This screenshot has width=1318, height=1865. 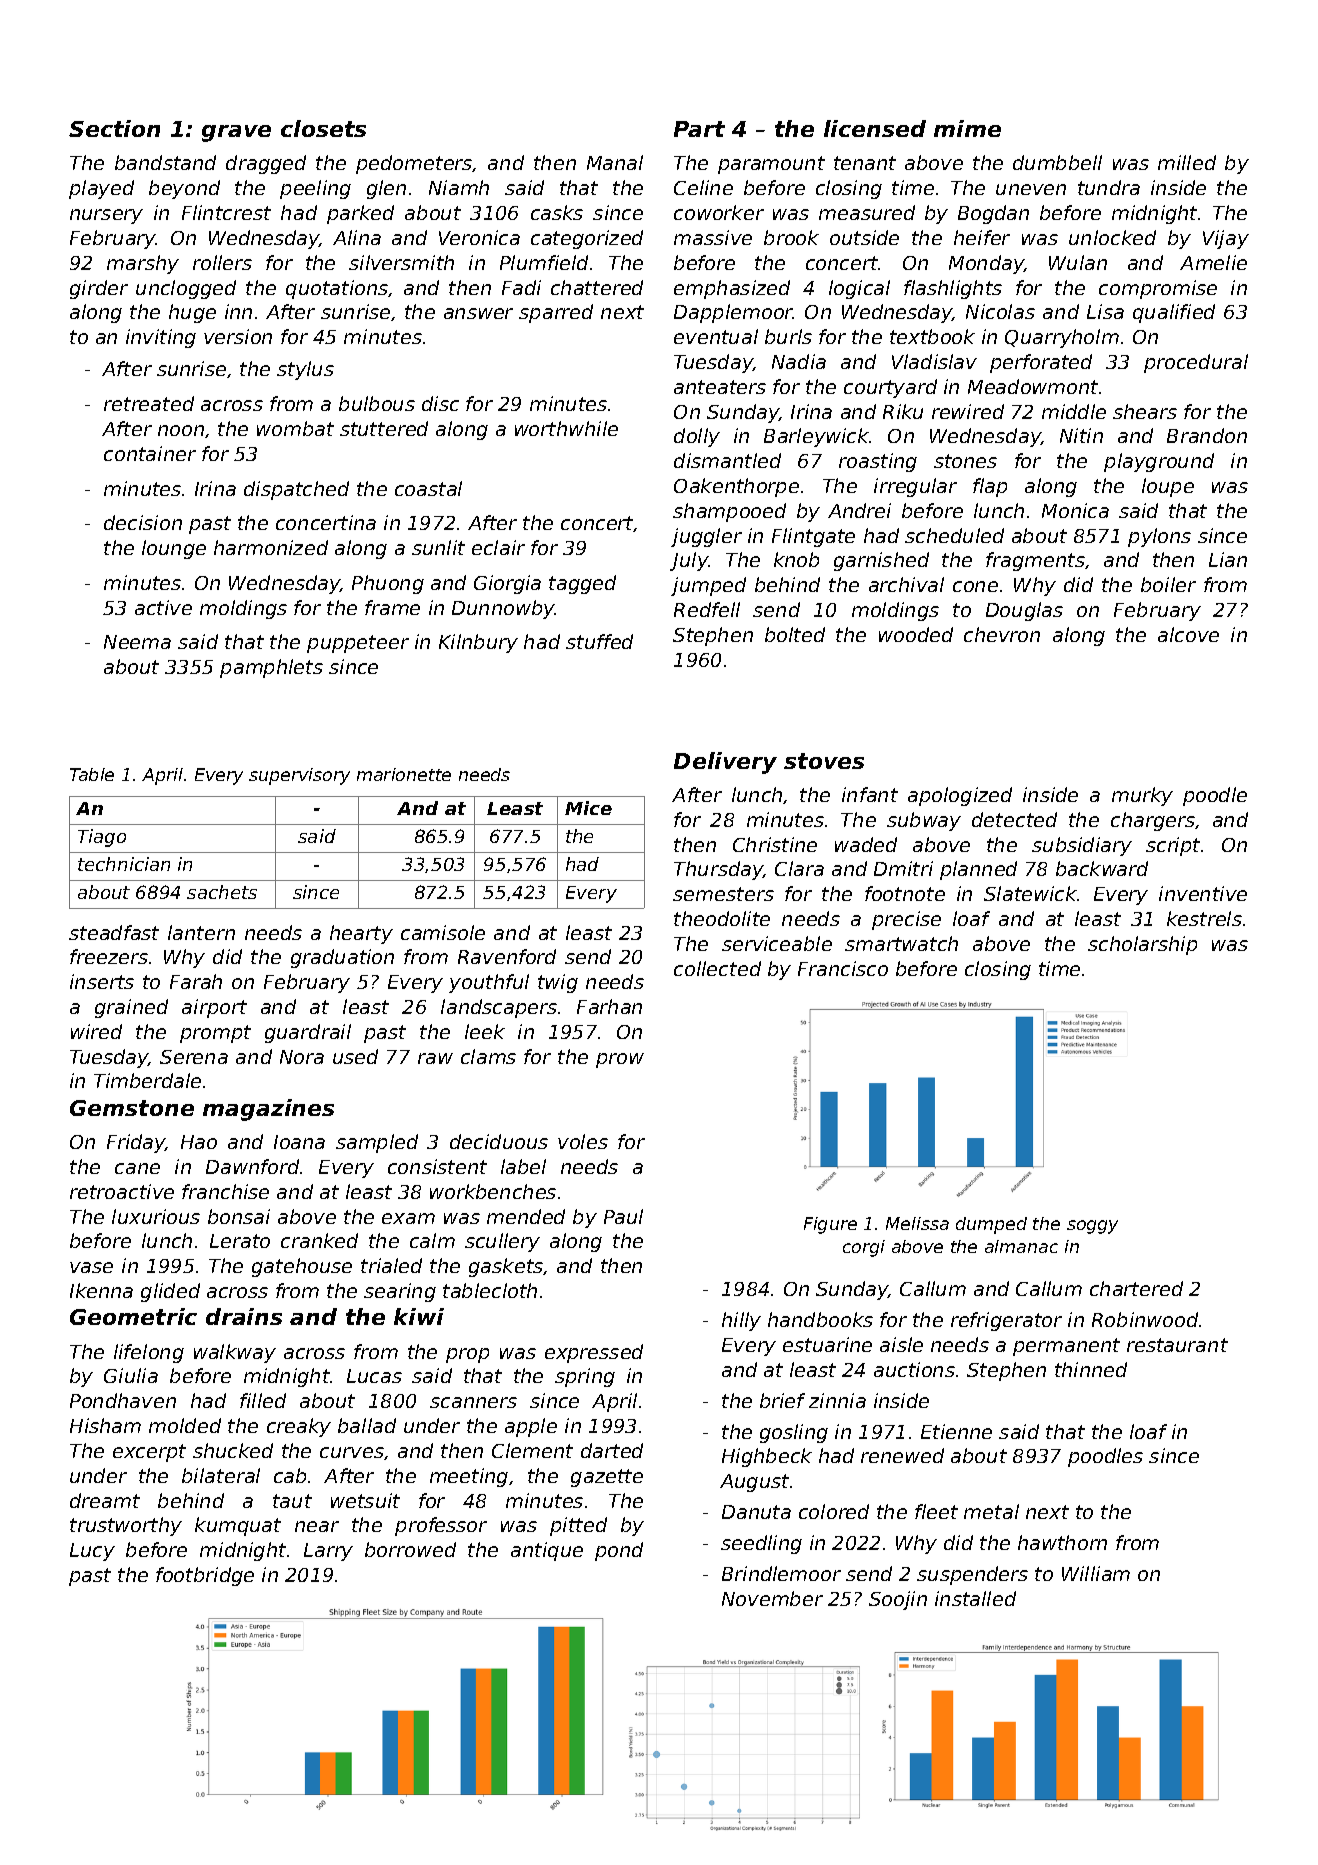 I want to click on bonsai, so click(x=239, y=1216).
